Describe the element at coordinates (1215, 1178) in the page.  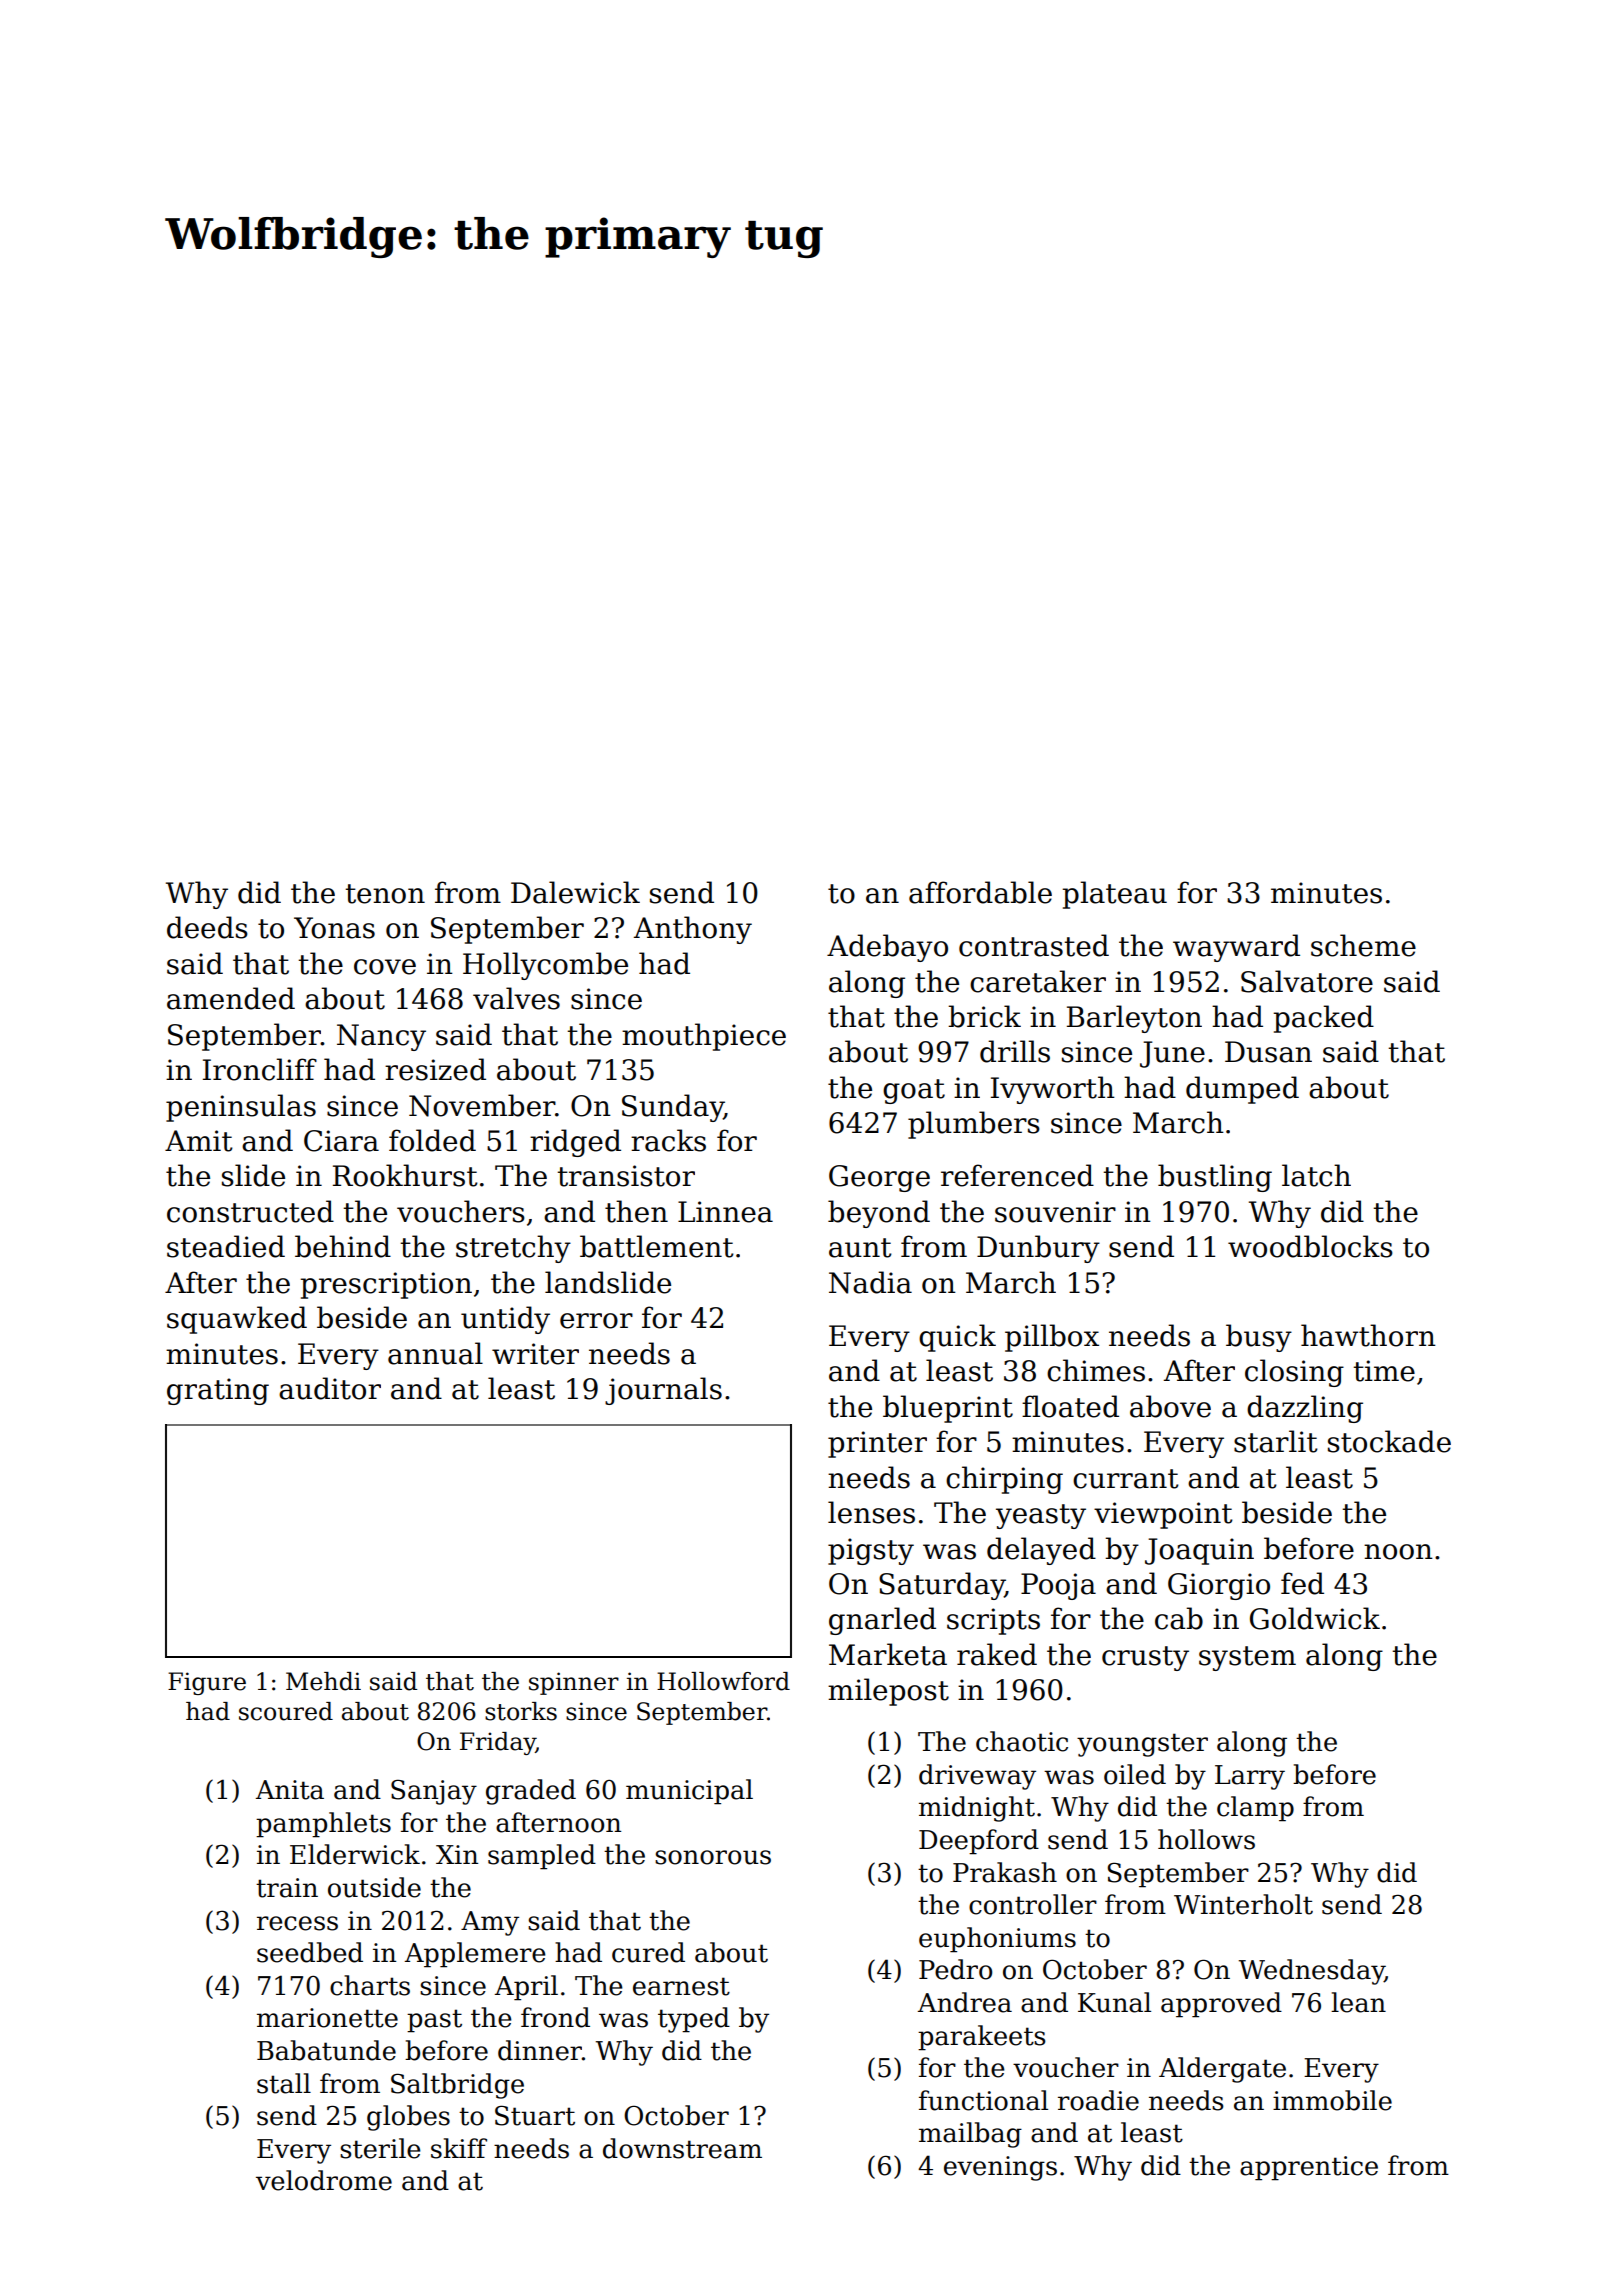
I see `bustling` at that location.
